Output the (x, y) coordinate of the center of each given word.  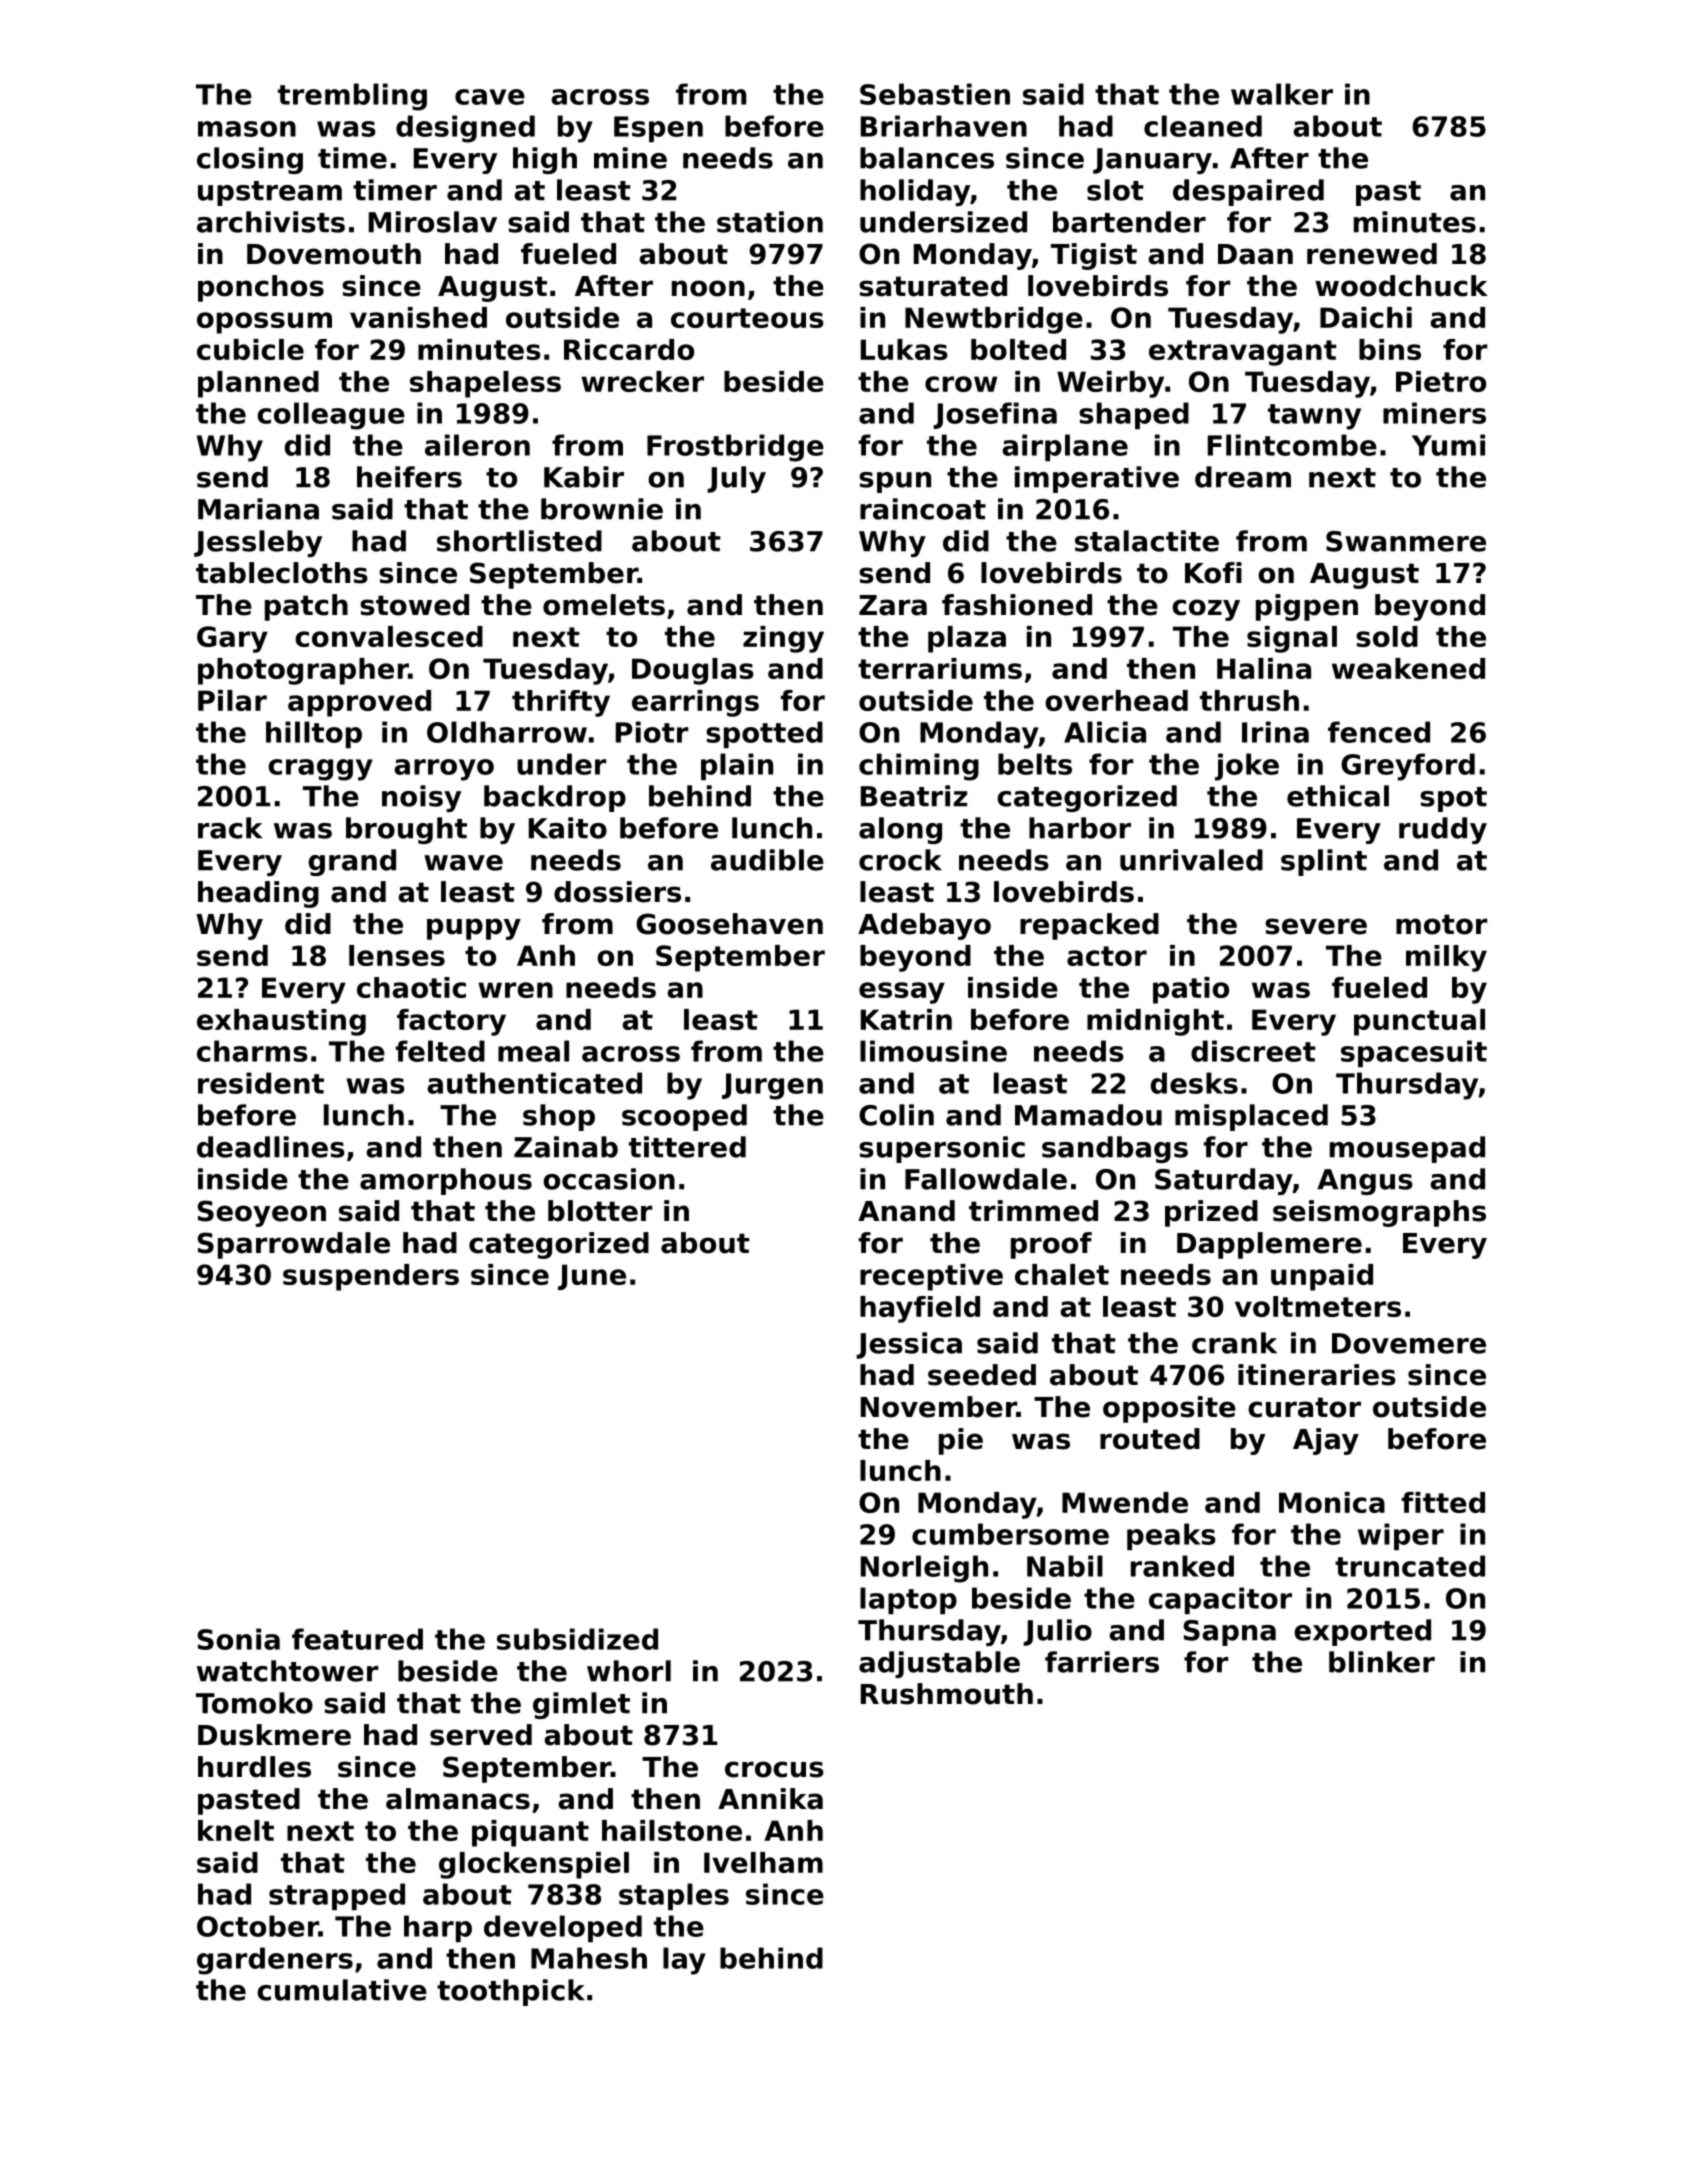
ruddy (1443, 830)
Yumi (1448, 445)
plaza (967, 639)
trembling (352, 97)
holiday (915, 192)
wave (463, 863)
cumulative (342, 1990)
